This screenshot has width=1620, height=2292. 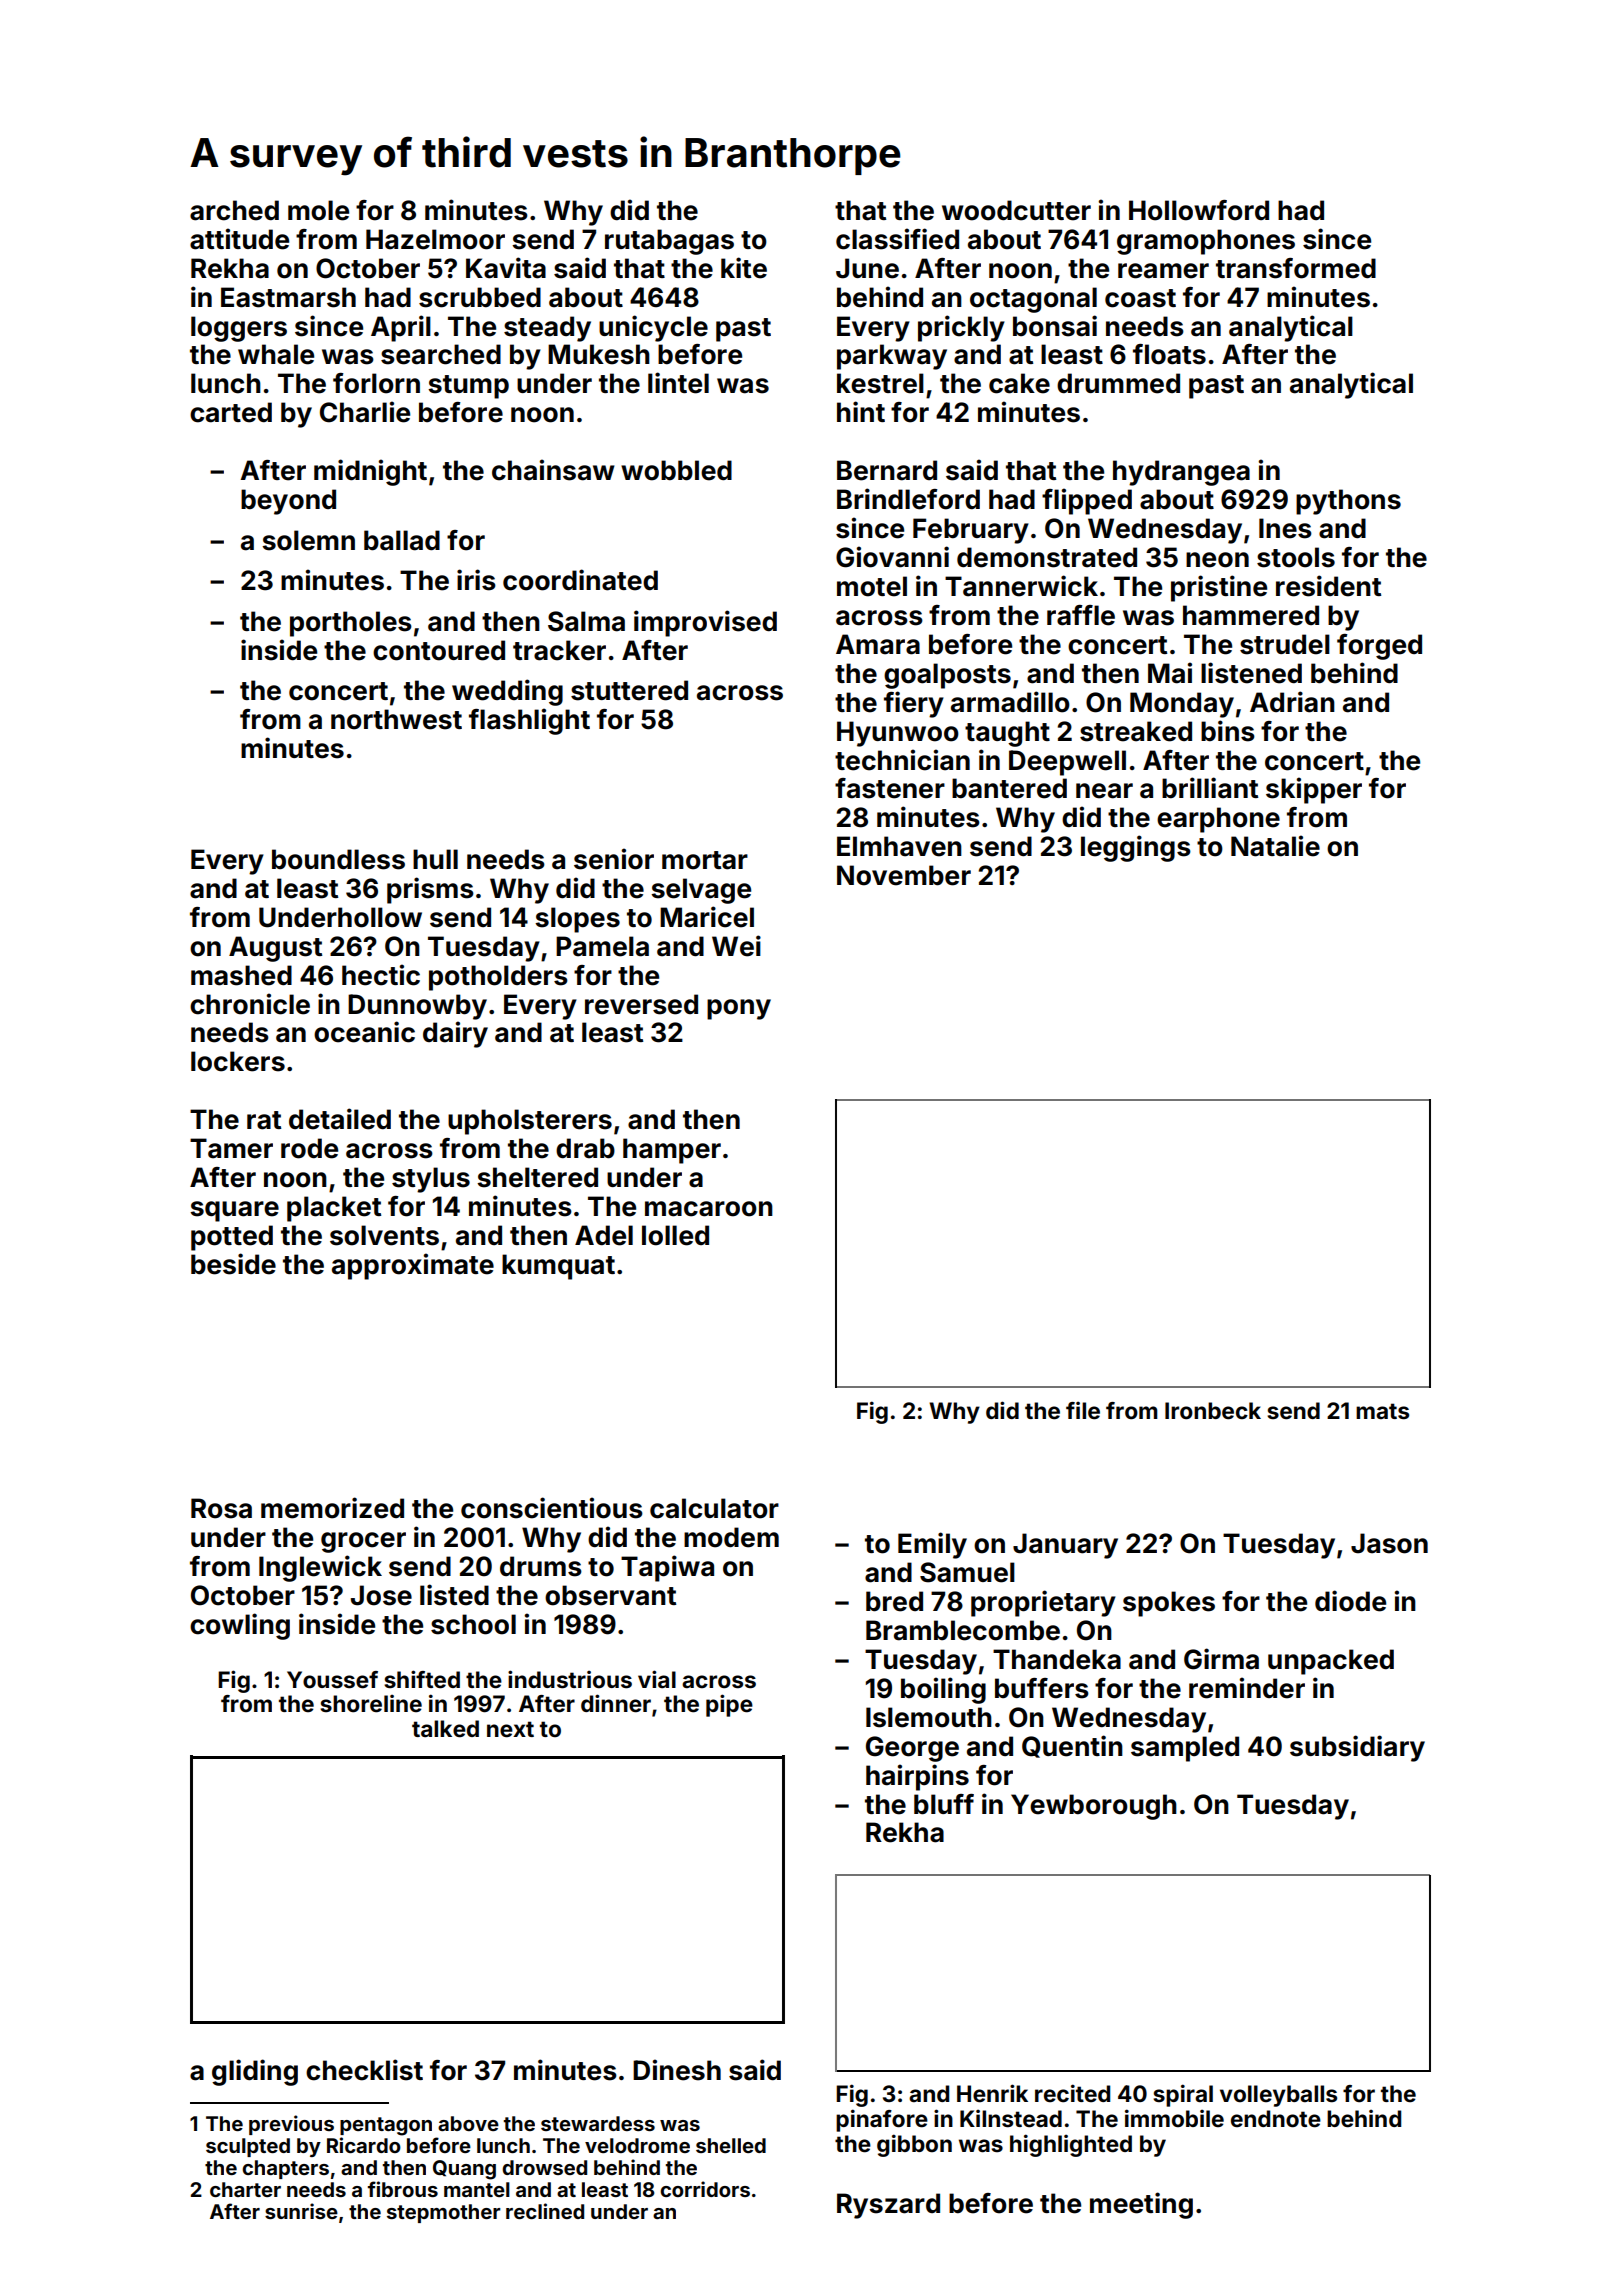 What do you see at coordinates (992, 2093) in the screenshot?
I see `Henrik` at bounding box center [992, 2093].
